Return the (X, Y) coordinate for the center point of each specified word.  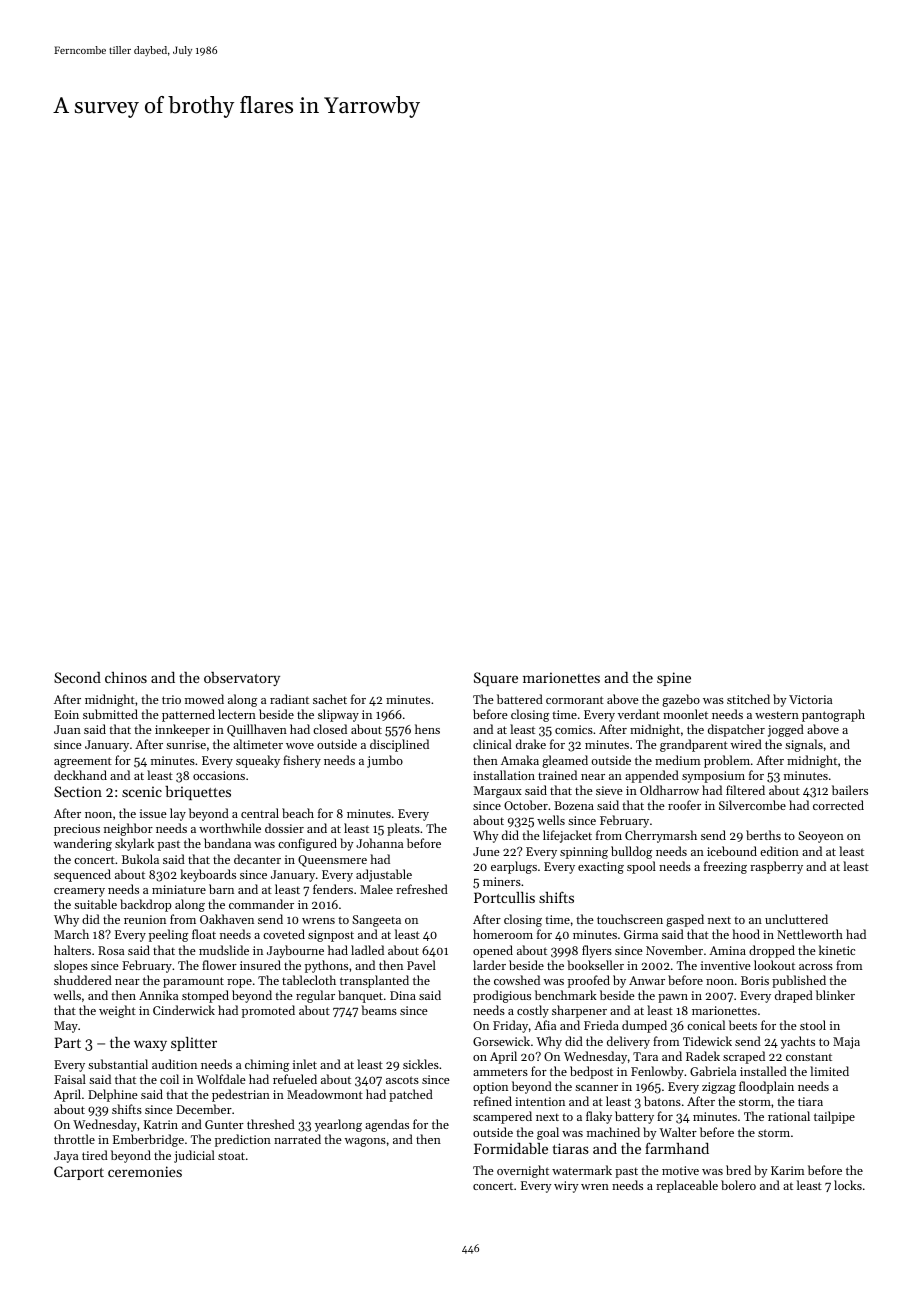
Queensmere (332, 861)
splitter (194, 1044)
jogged (786, 730)
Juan (67, 729)
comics (574, 729)
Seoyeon (821, 837)
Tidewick (707, 1041)
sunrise (186, 744)
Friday (510, 1026)
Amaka (520, 760)
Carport (79, 1173)
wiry (566, 1187)
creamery (79, 892)
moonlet (685, 714)
